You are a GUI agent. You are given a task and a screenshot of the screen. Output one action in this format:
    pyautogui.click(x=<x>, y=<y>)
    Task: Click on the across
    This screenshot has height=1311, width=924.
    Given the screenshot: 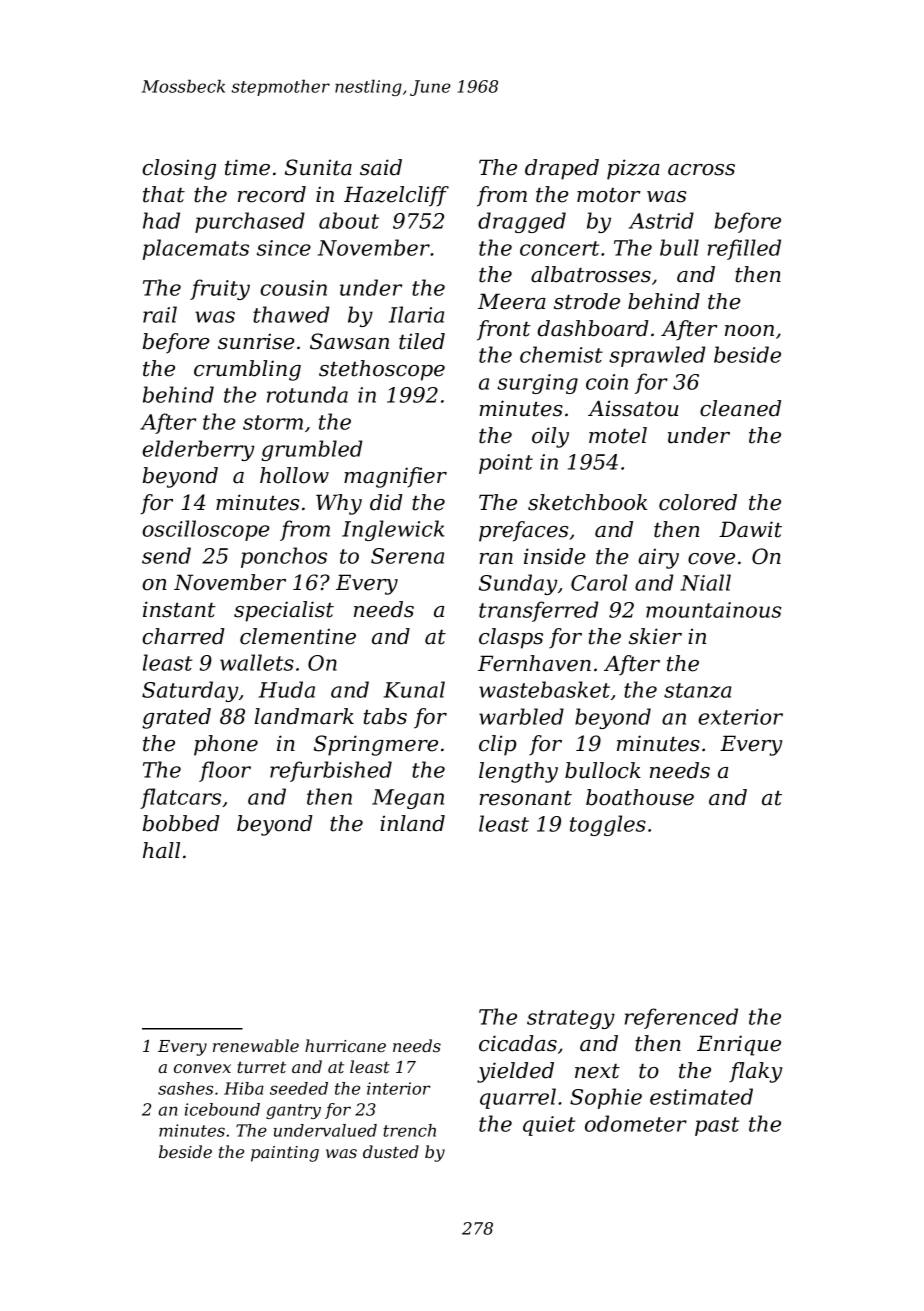 What is the action you would take?
    pyautogui.click(x=701, y=170)
